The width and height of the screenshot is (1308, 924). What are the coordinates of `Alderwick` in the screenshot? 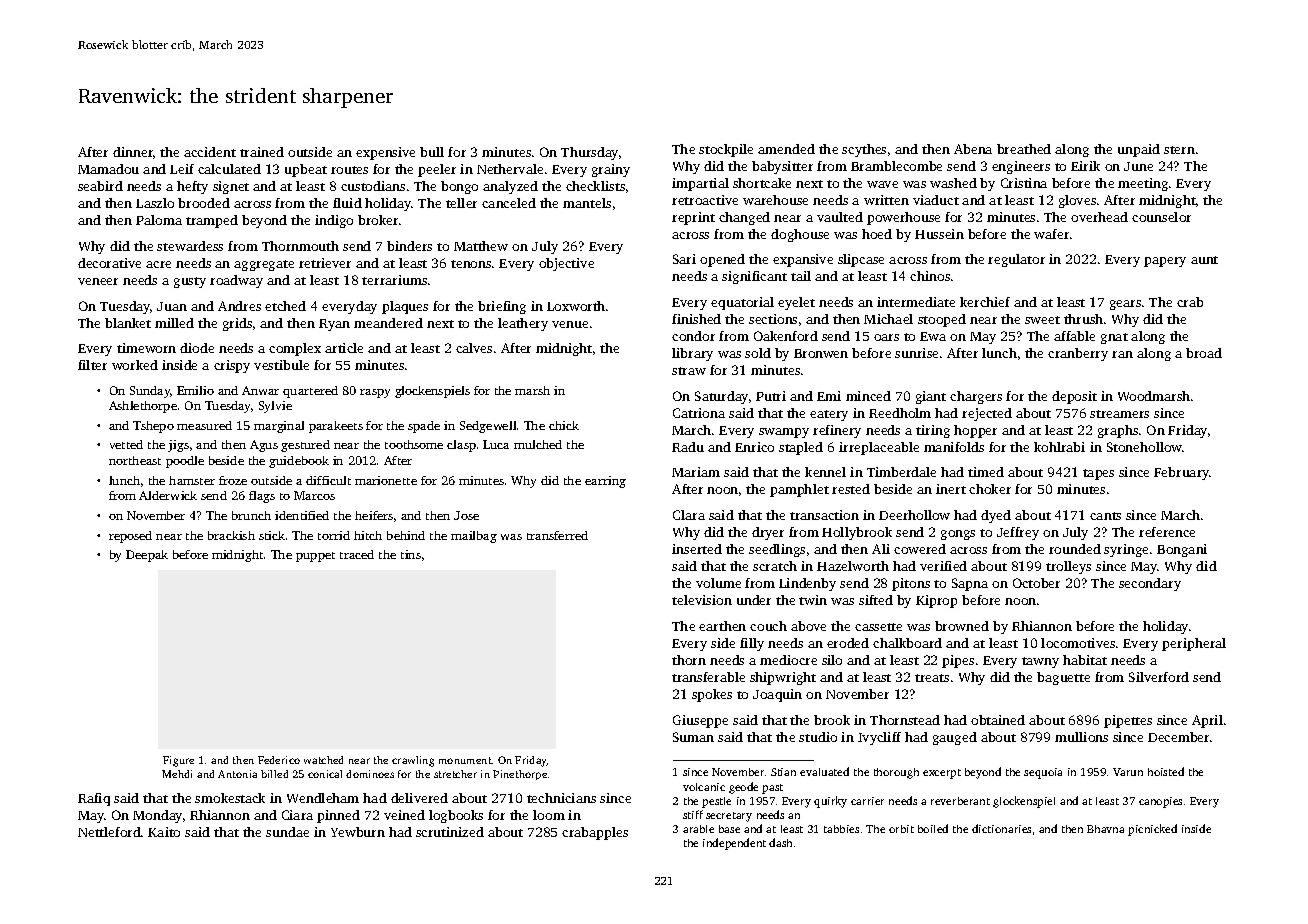 It's located at (168, 495).
